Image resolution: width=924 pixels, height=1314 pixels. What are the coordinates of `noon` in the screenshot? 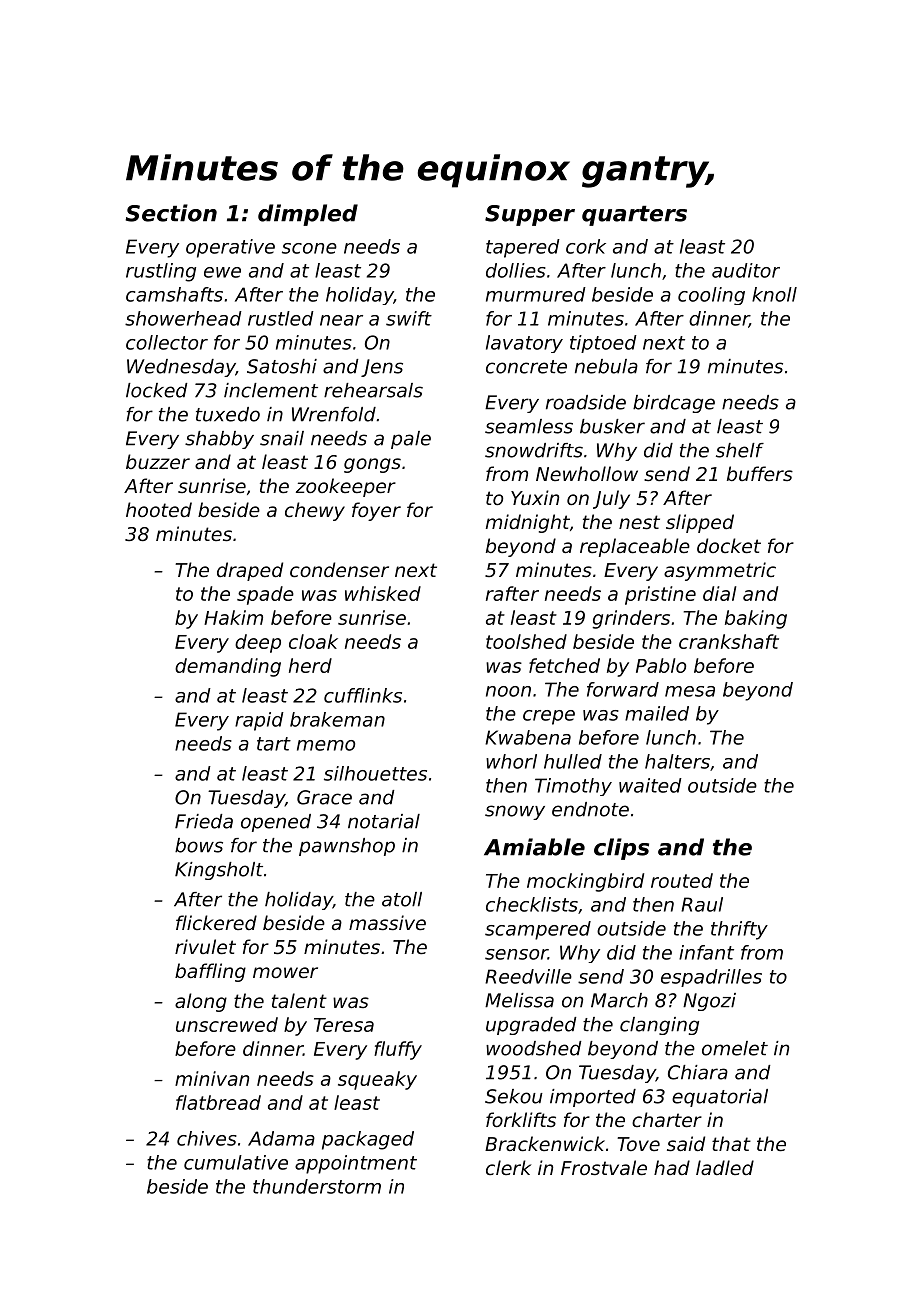 It's located at (508, 691).
